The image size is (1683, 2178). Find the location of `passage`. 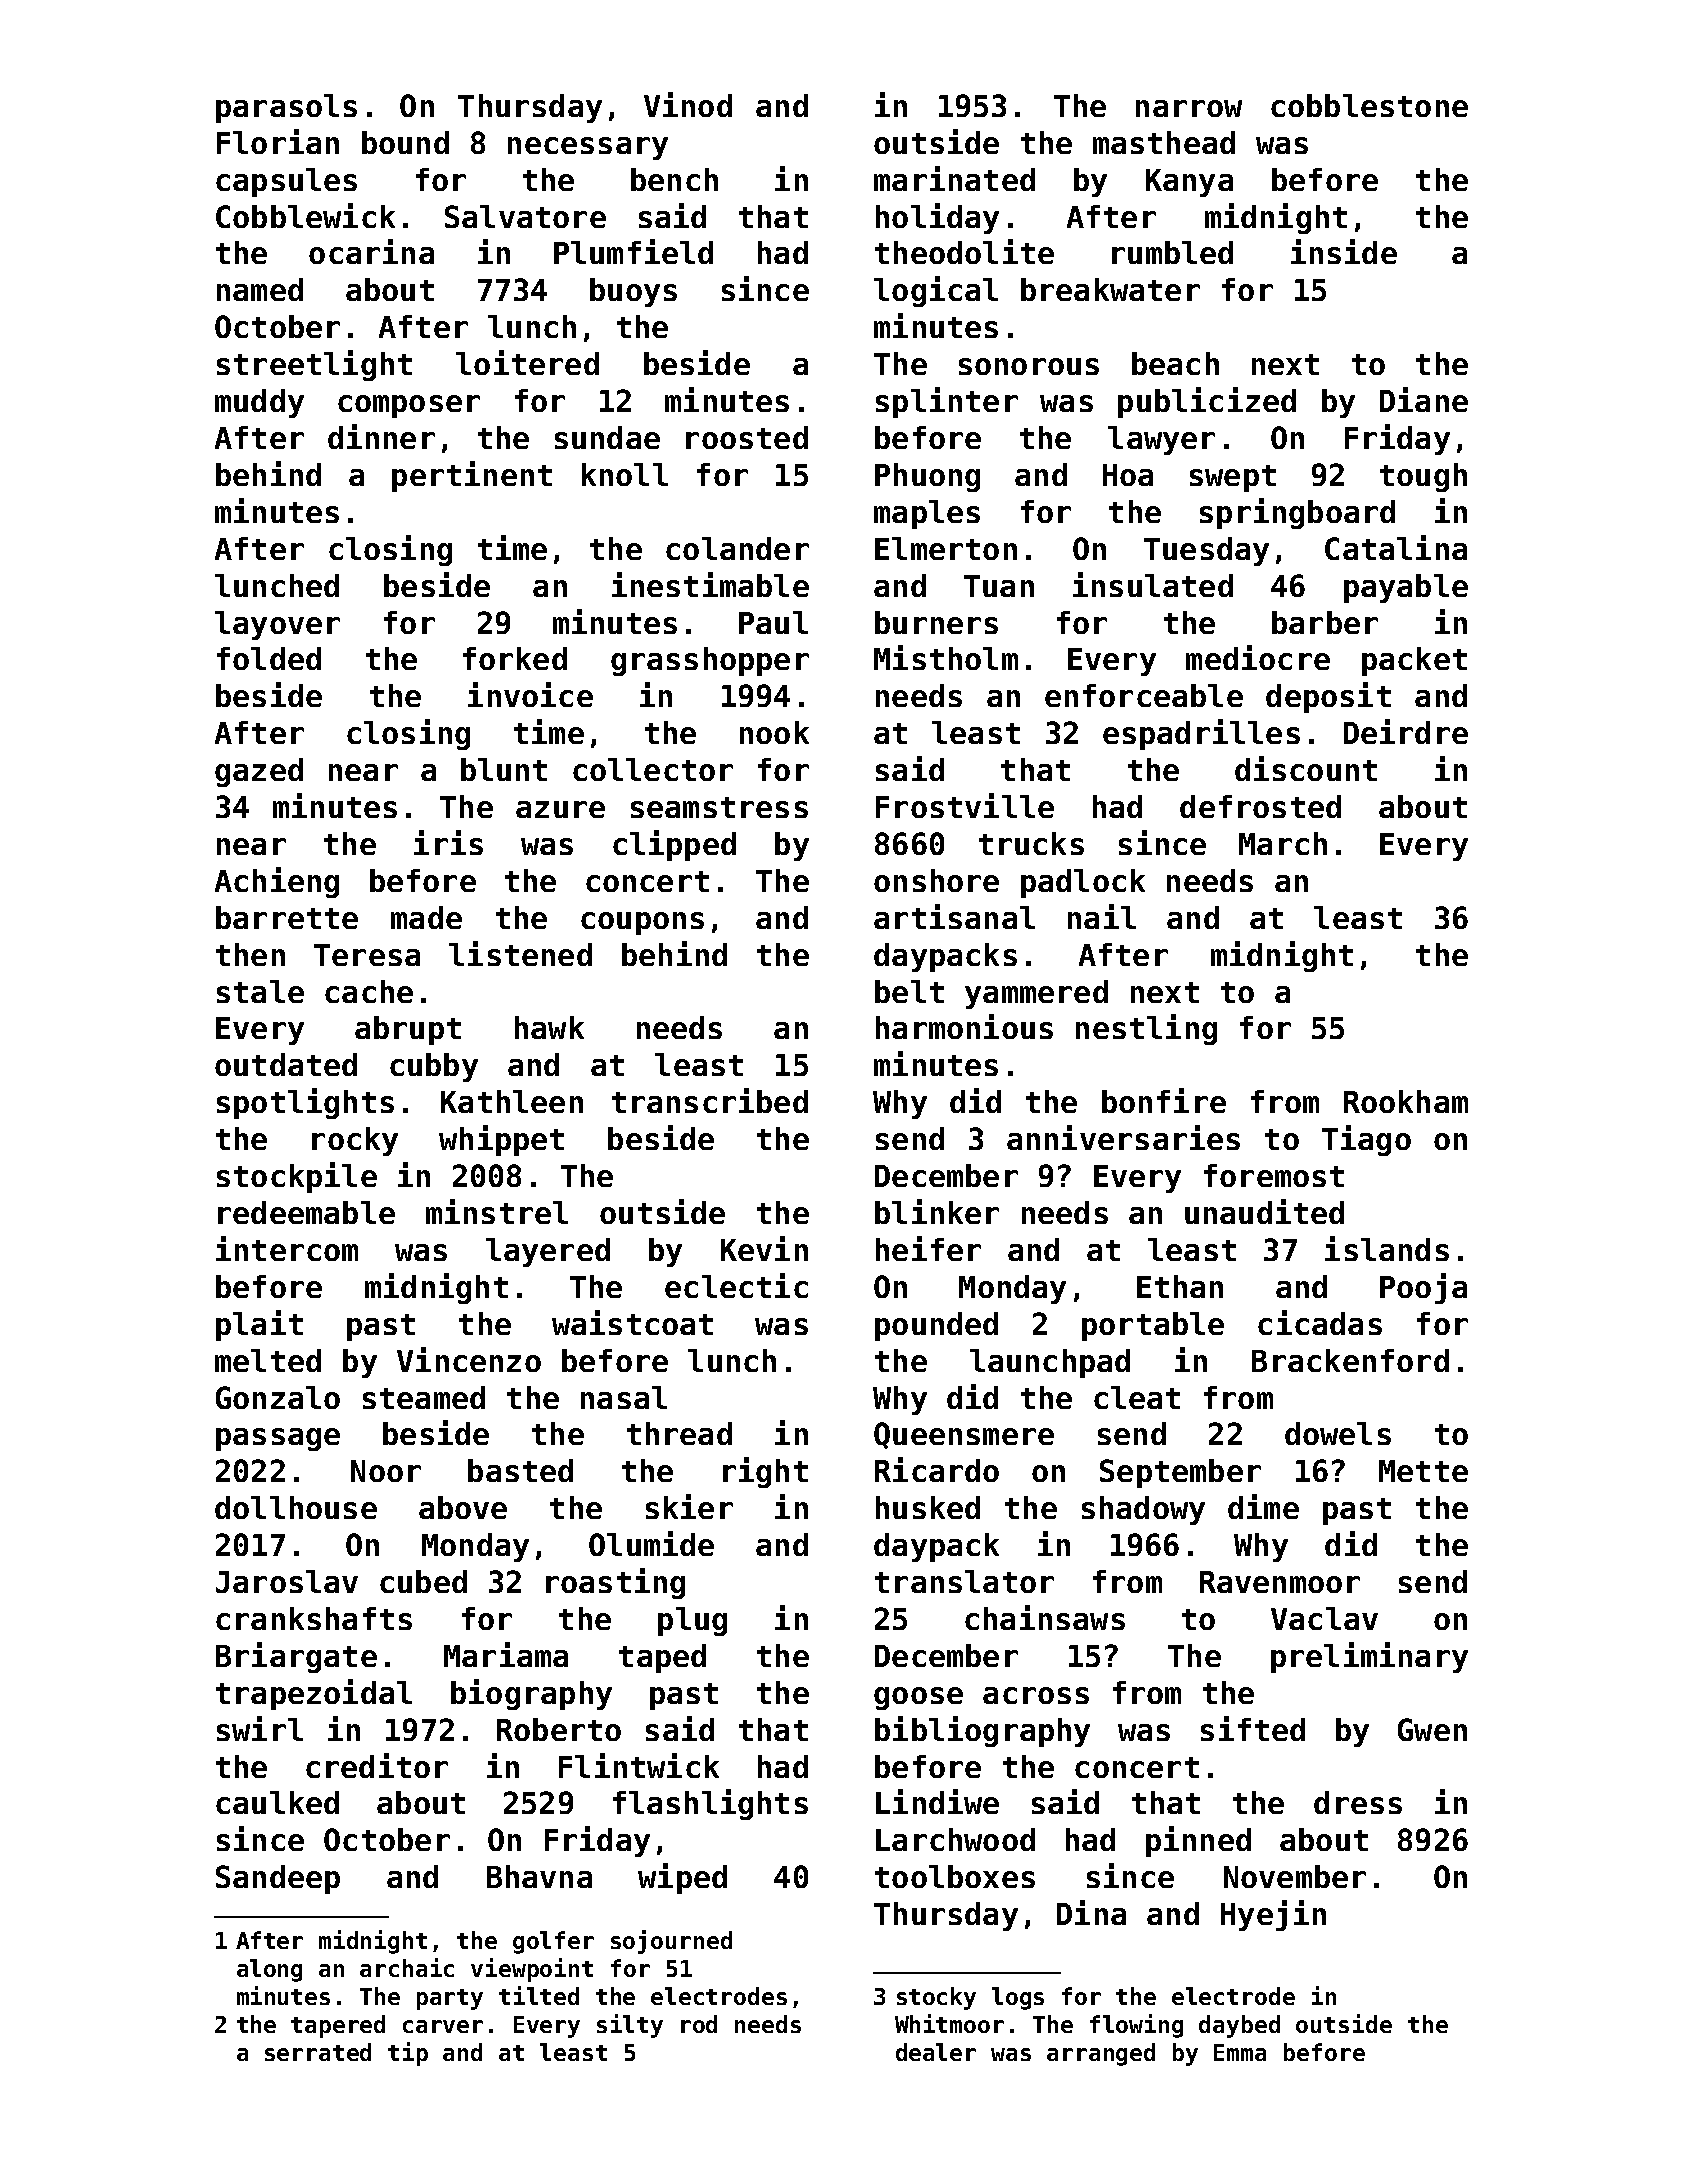

passage is located at coordinates (278, 1439).
